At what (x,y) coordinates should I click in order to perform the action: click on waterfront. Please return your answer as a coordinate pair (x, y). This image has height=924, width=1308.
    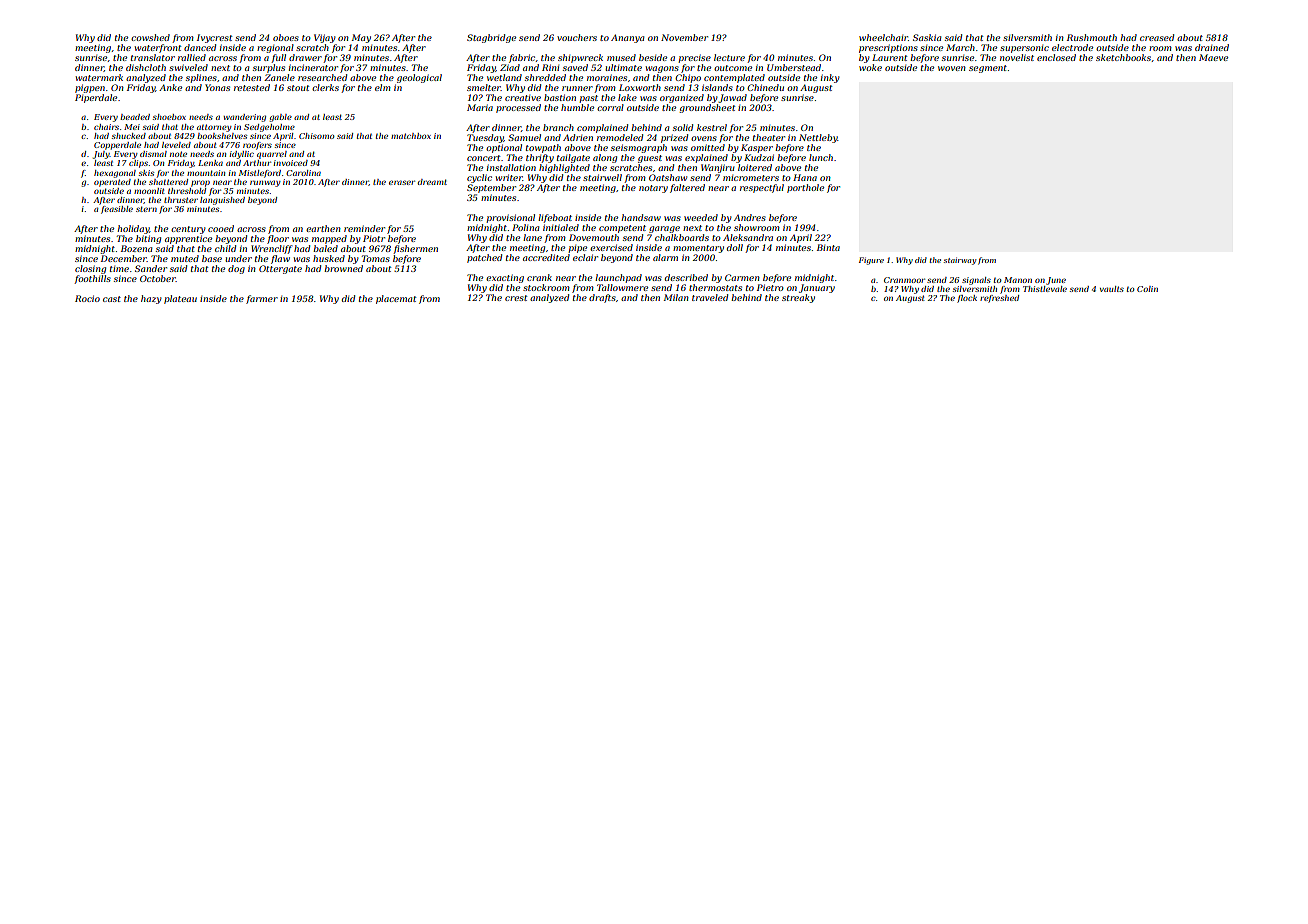
    Looking at the image, I should click on (158, 48).
